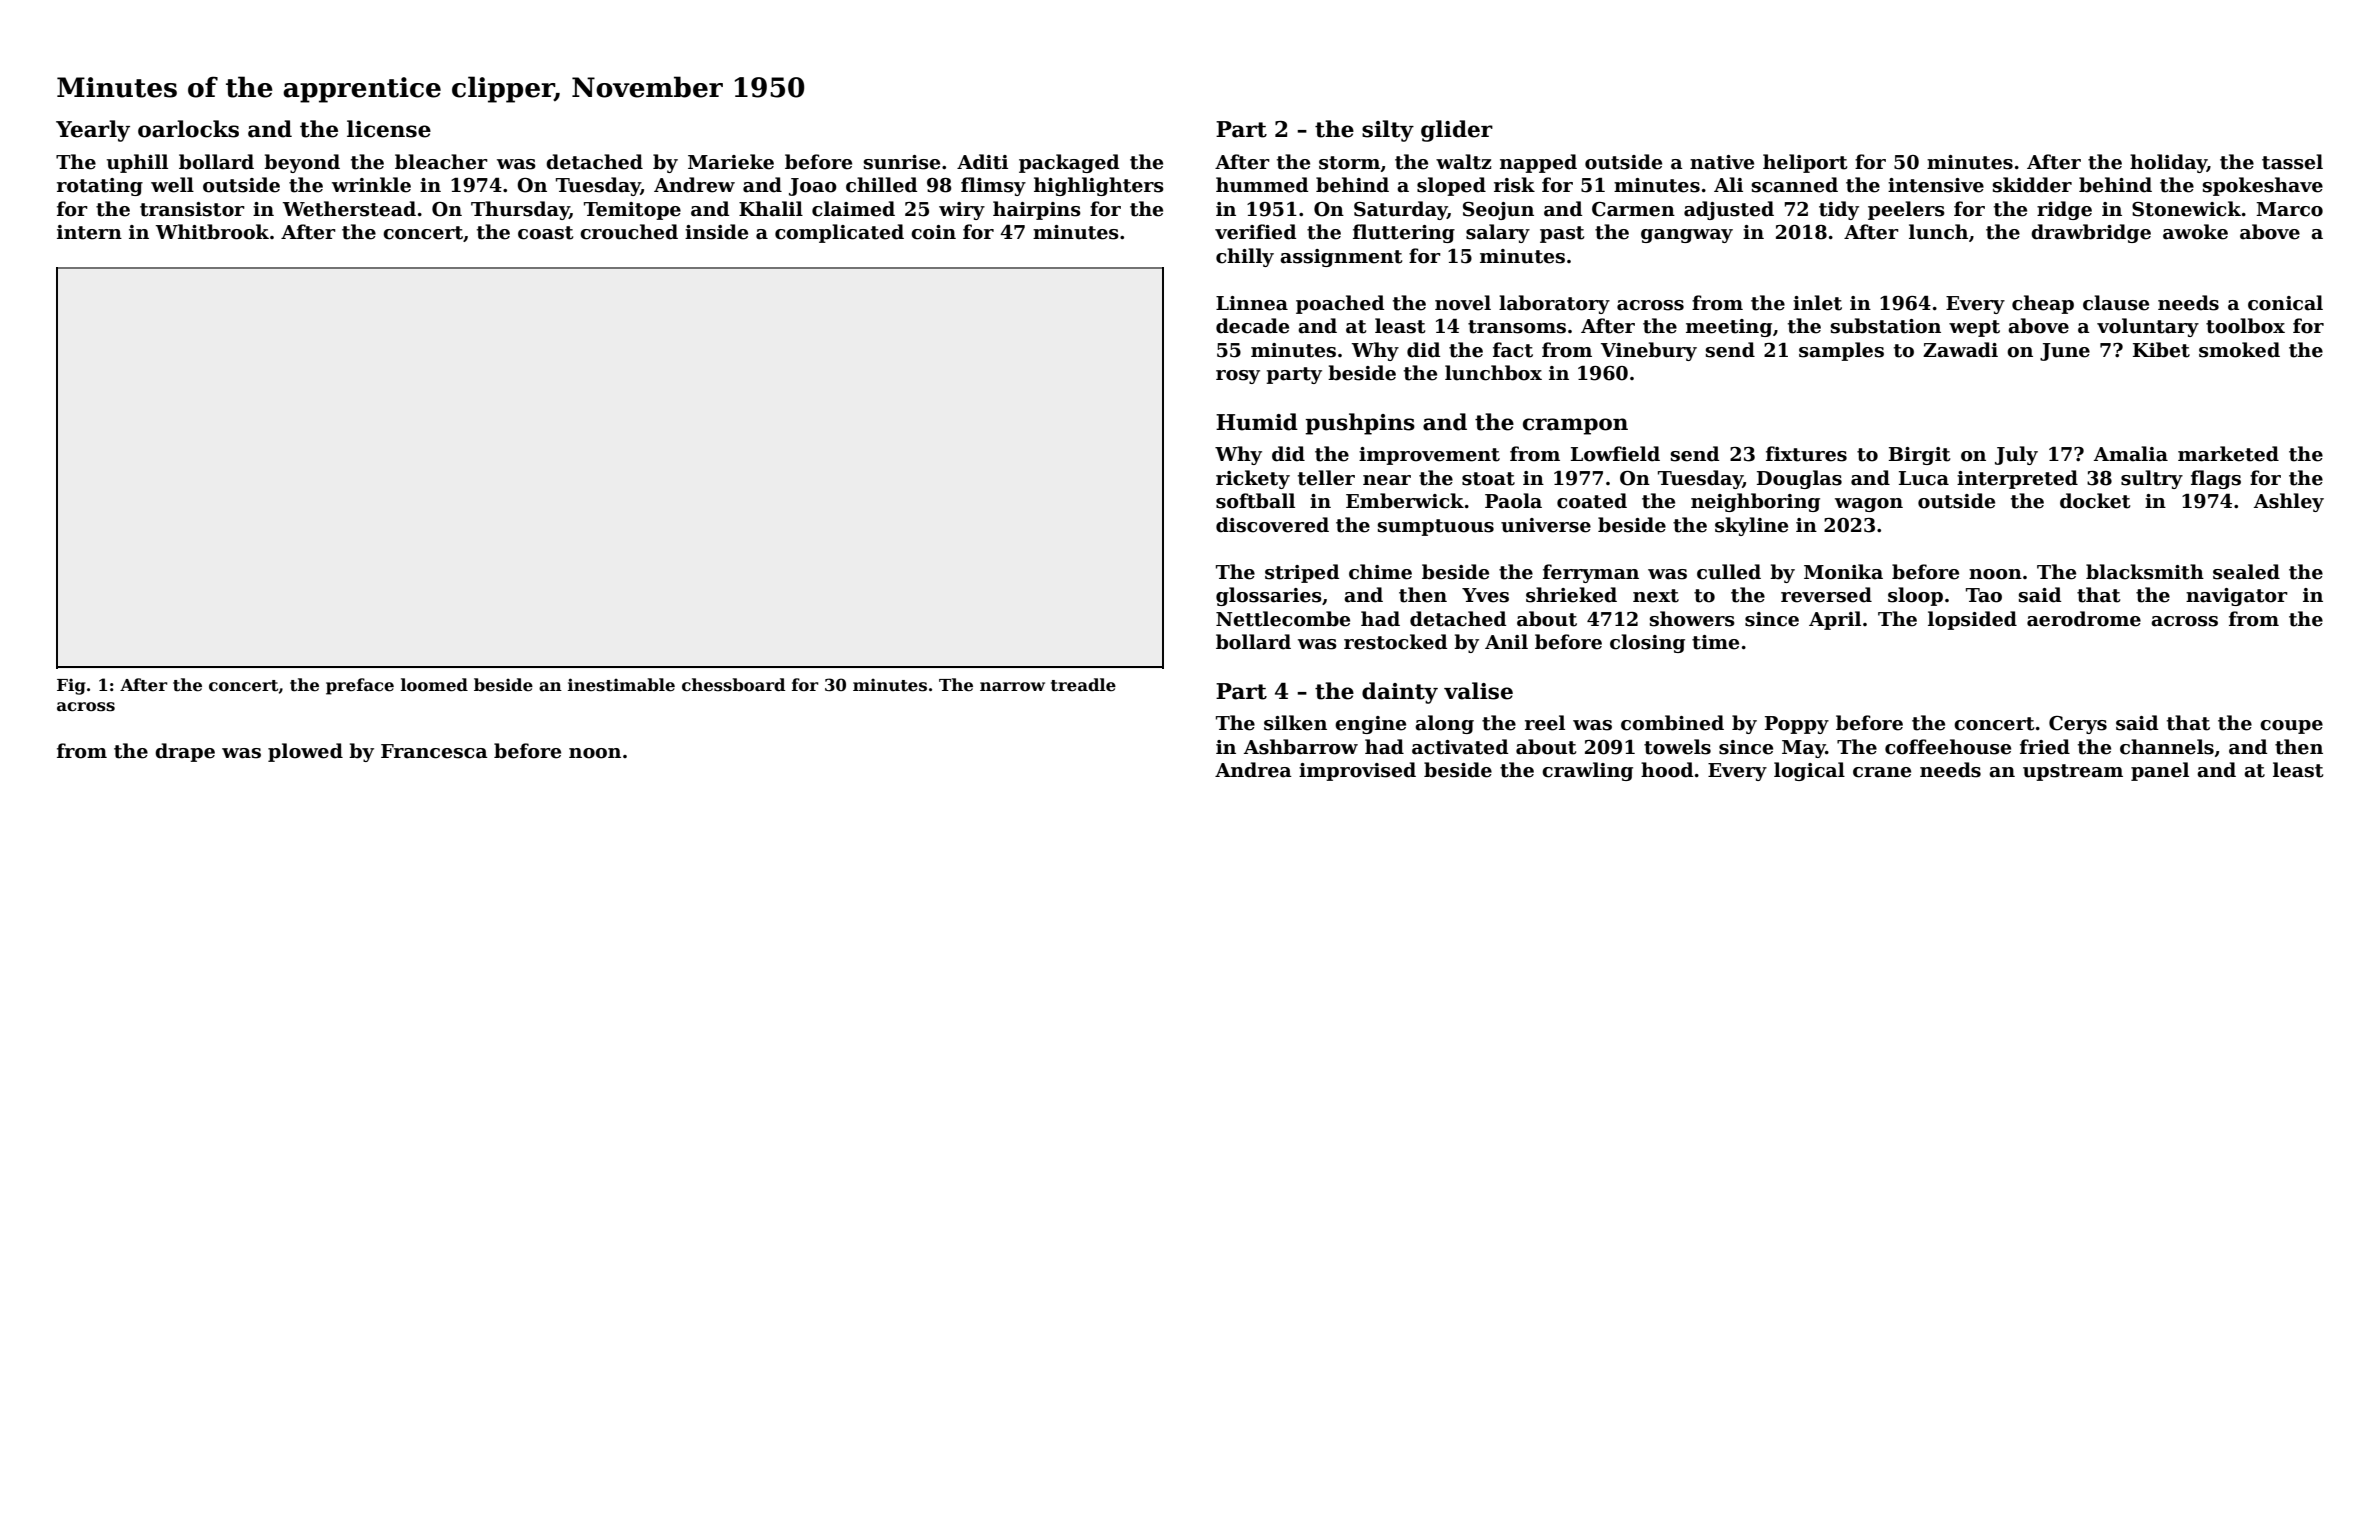  I want to click on softball, so click(1255, 501).
